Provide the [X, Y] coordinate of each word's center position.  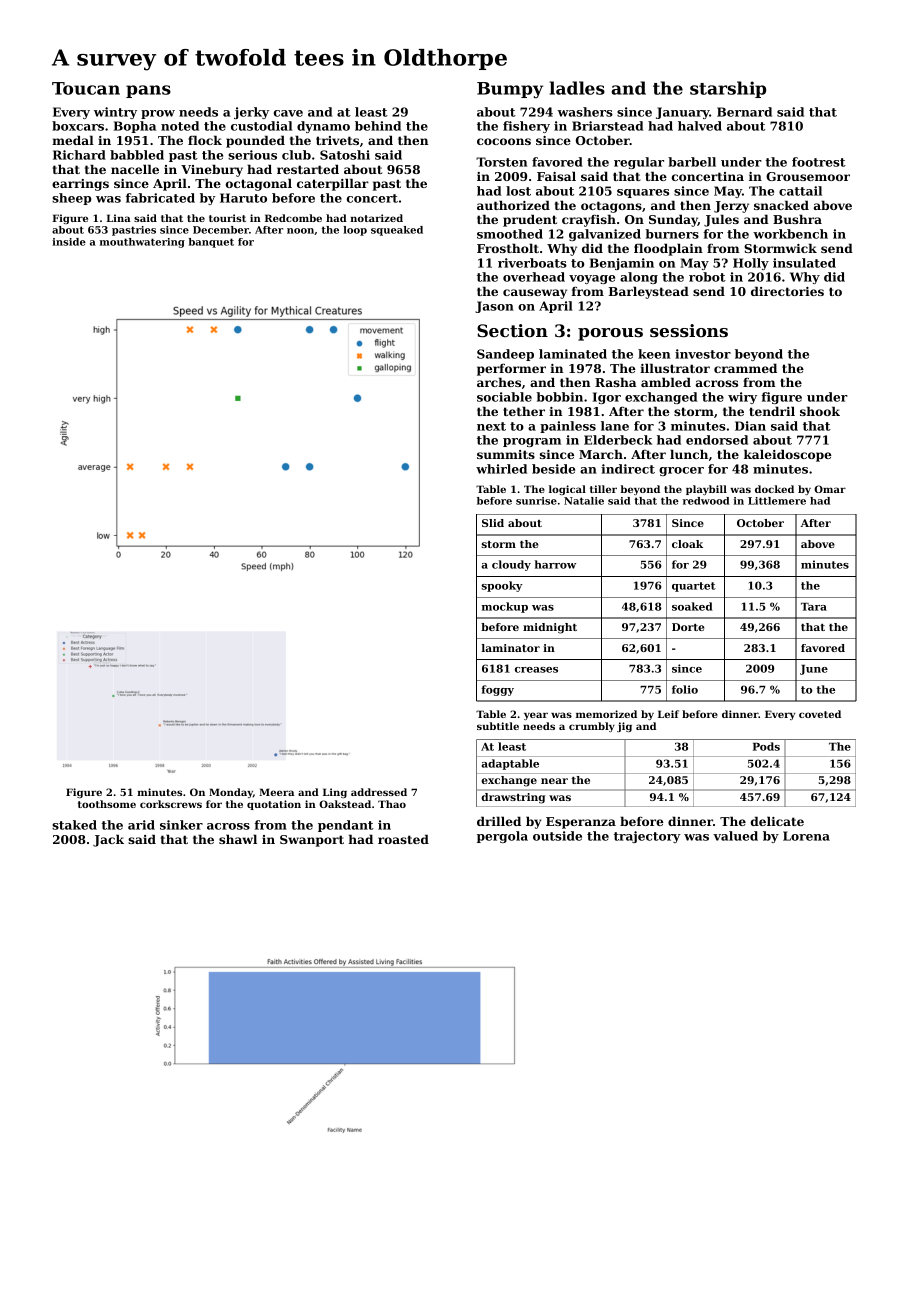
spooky [502, 586]
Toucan [86, 88]
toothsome [107, 804]
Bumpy [510, 90]
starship [728, 89]
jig [624, 727]
